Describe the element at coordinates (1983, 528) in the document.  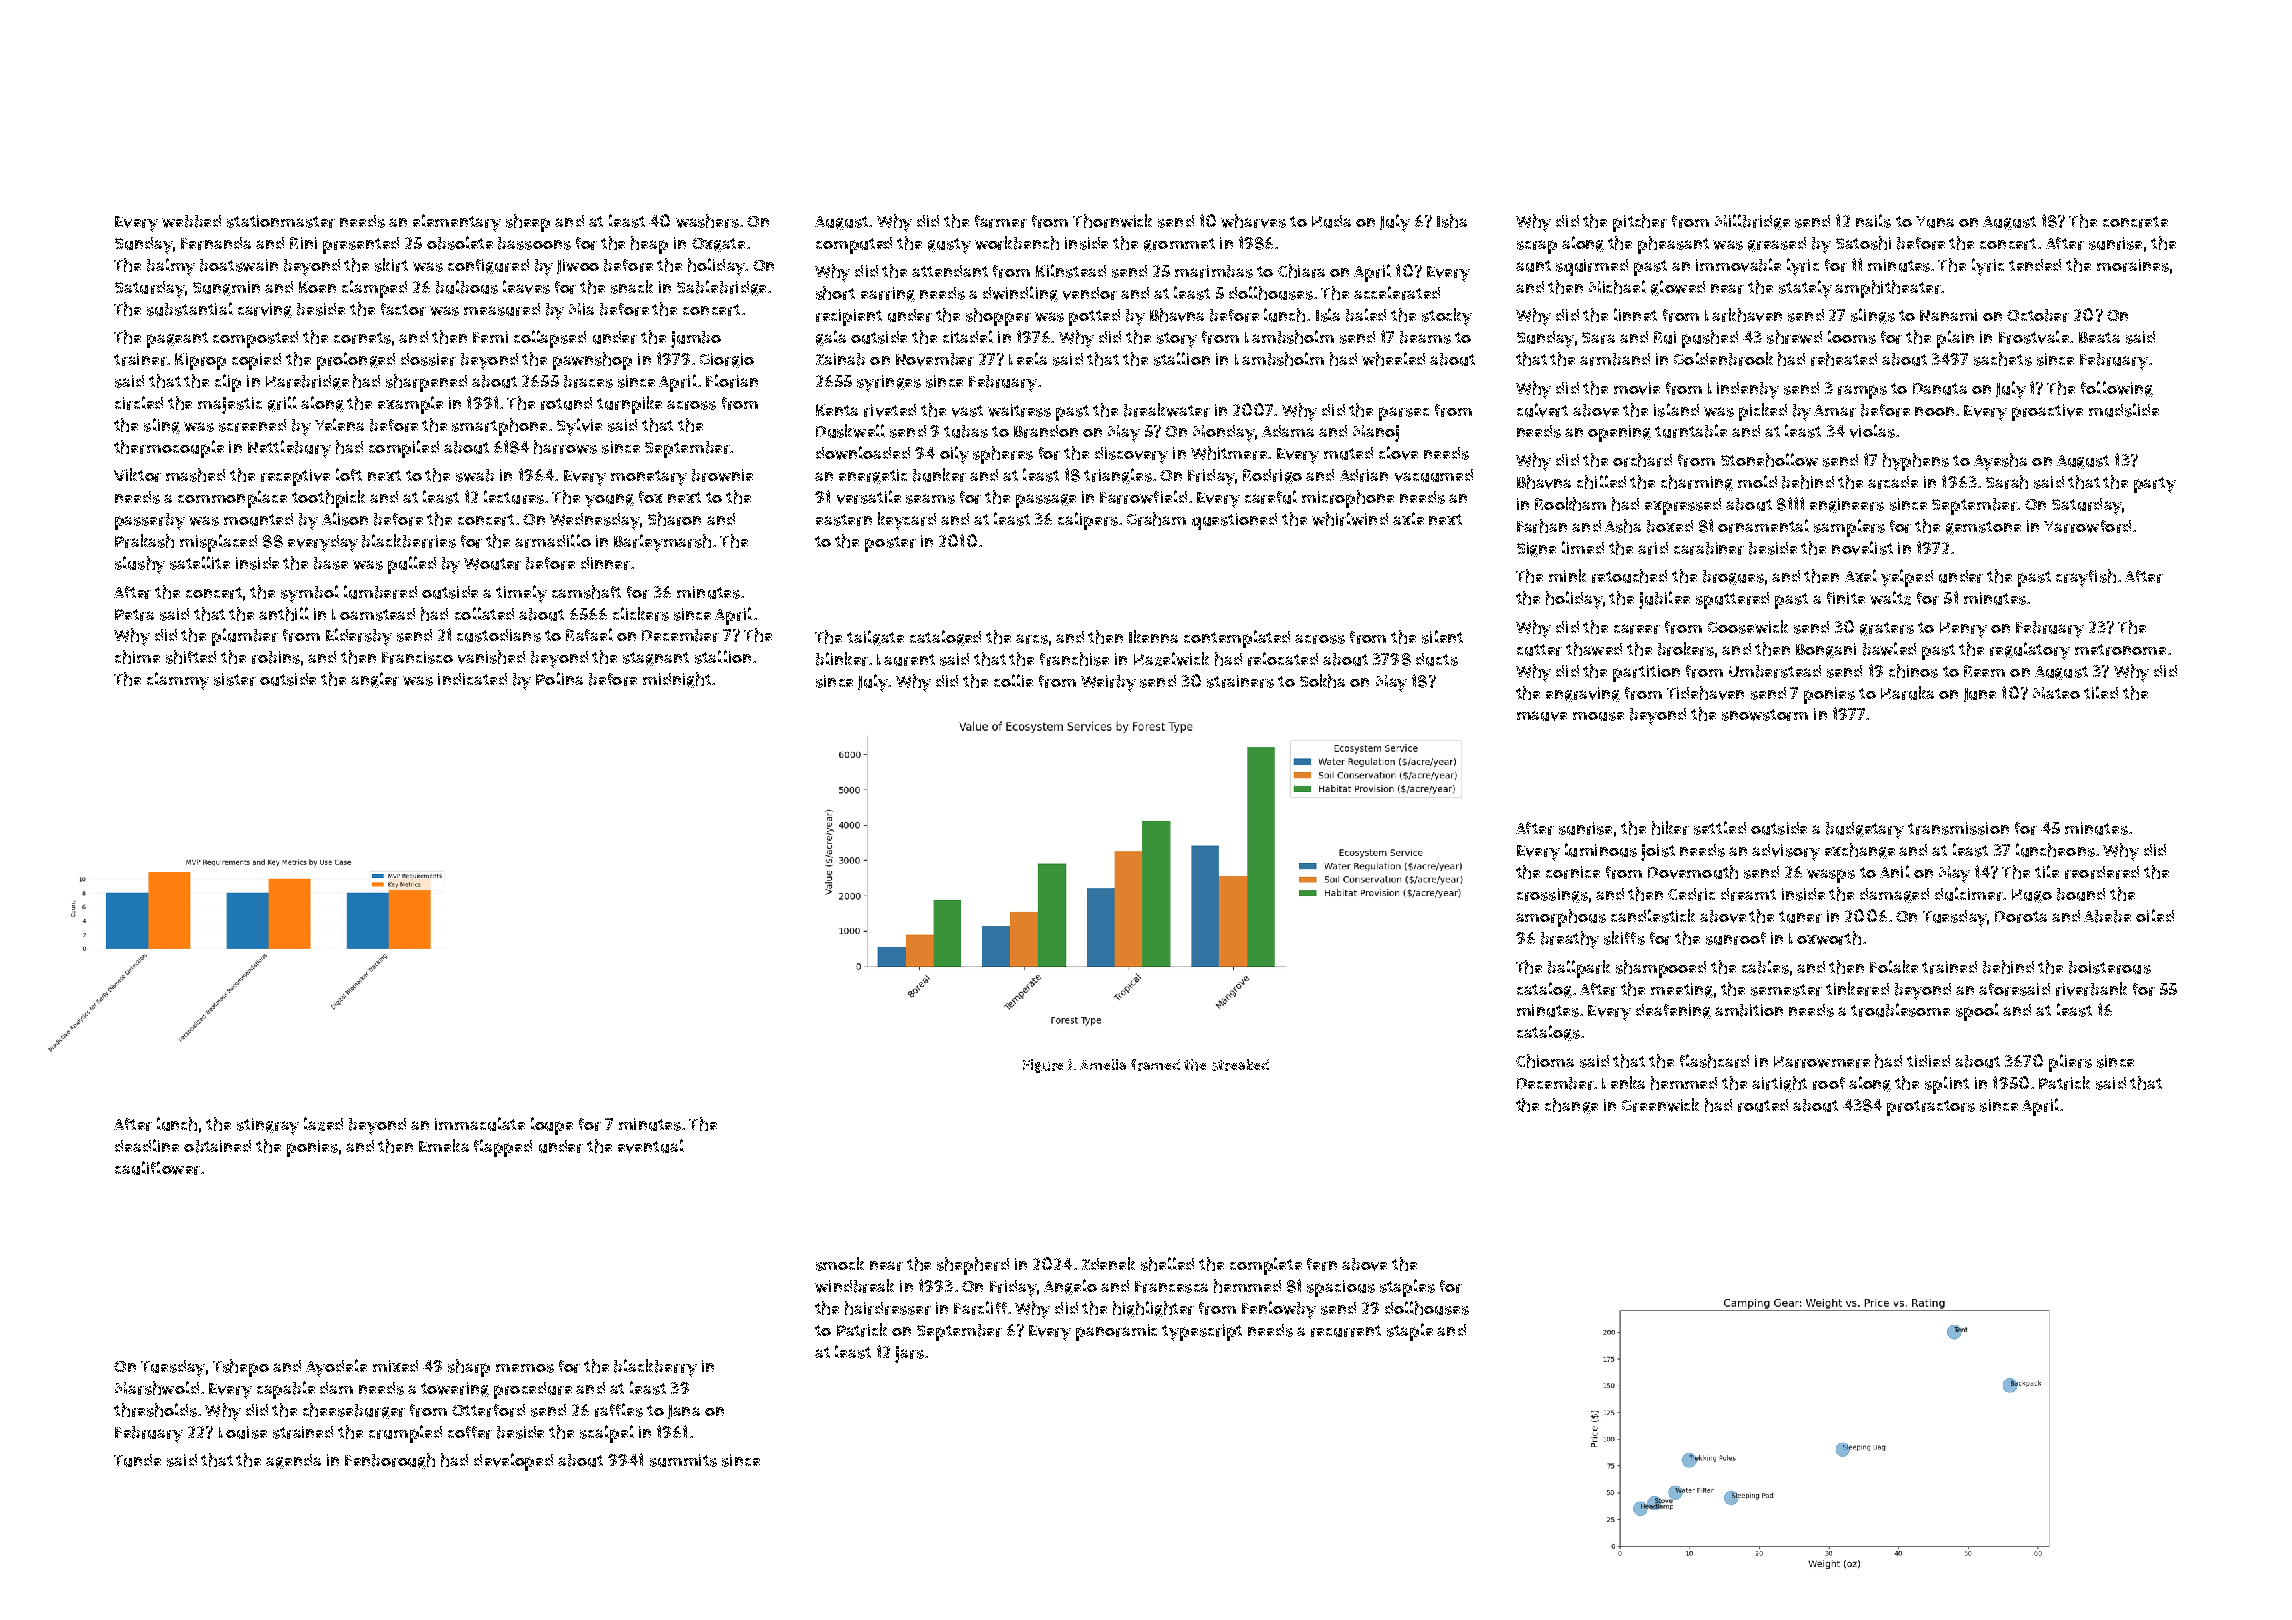
I see `gemstone` at that location.
